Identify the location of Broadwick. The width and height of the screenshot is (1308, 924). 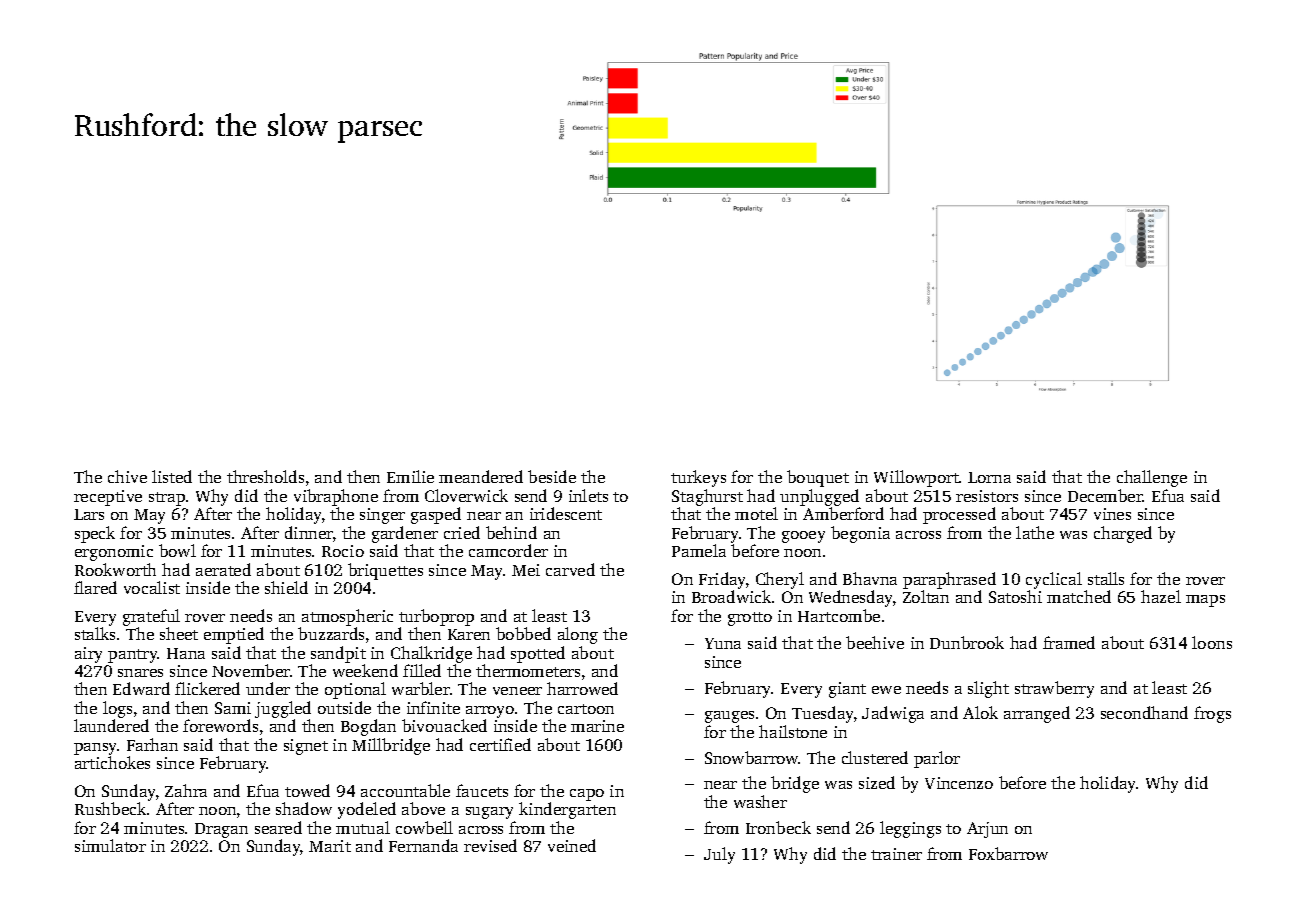
(731, 596).
